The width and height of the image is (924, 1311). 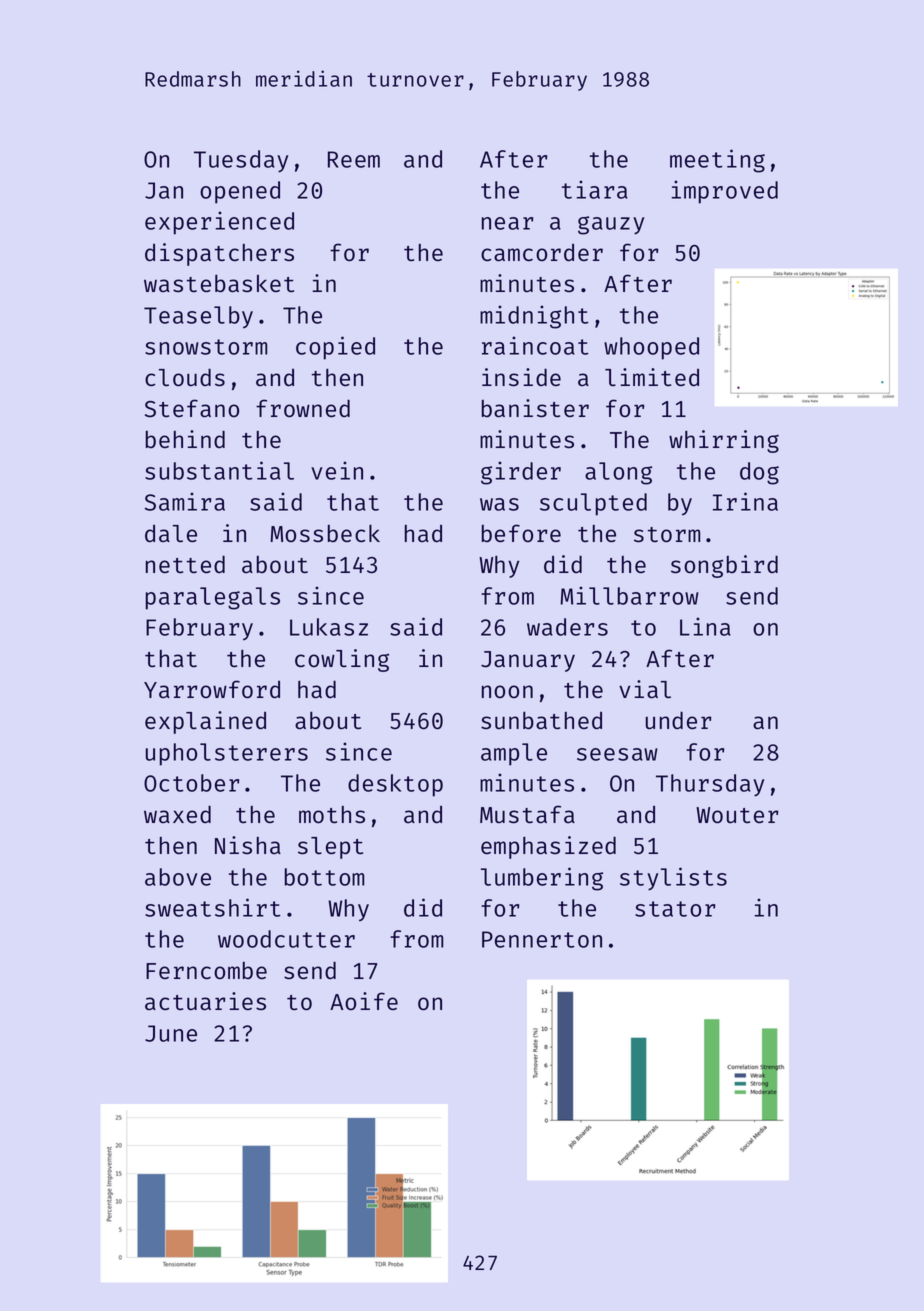 What do you see at coordinates (206, 970) in the image?
I see `Ferncombe` at bounding box center [206, 970].
